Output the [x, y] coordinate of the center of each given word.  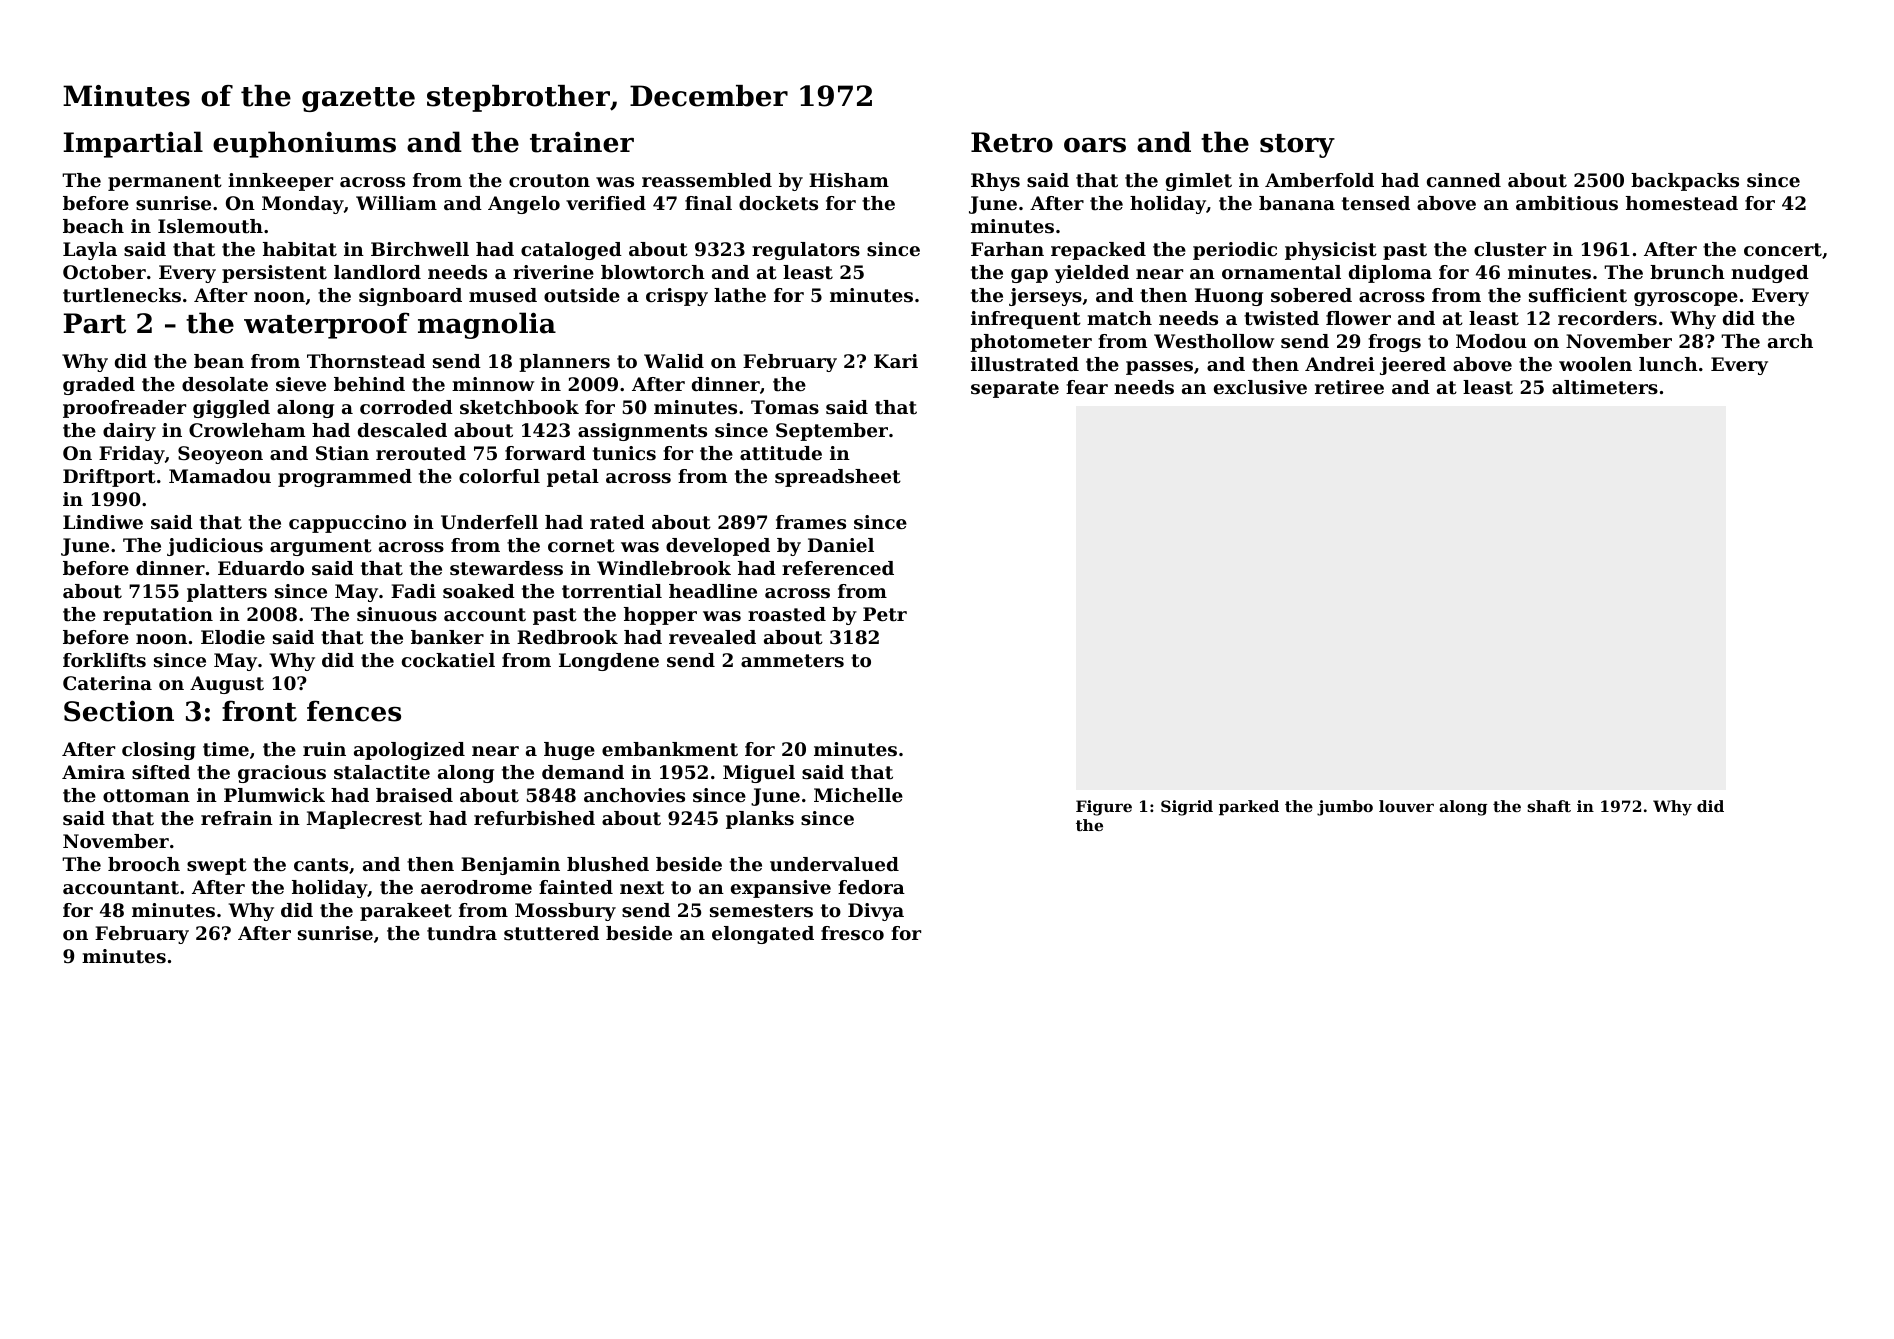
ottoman [146, 796]
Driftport [109, 478]
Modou [1491, 341]
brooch [144, 864]
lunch [1668, 364]
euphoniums [304, 144]
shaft [1549, 806]
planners [564, 363]
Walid [674, 361]
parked [1249, 808]
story [1297, 146]
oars [1095, 145]
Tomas [785, 407]
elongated [763, 935]
